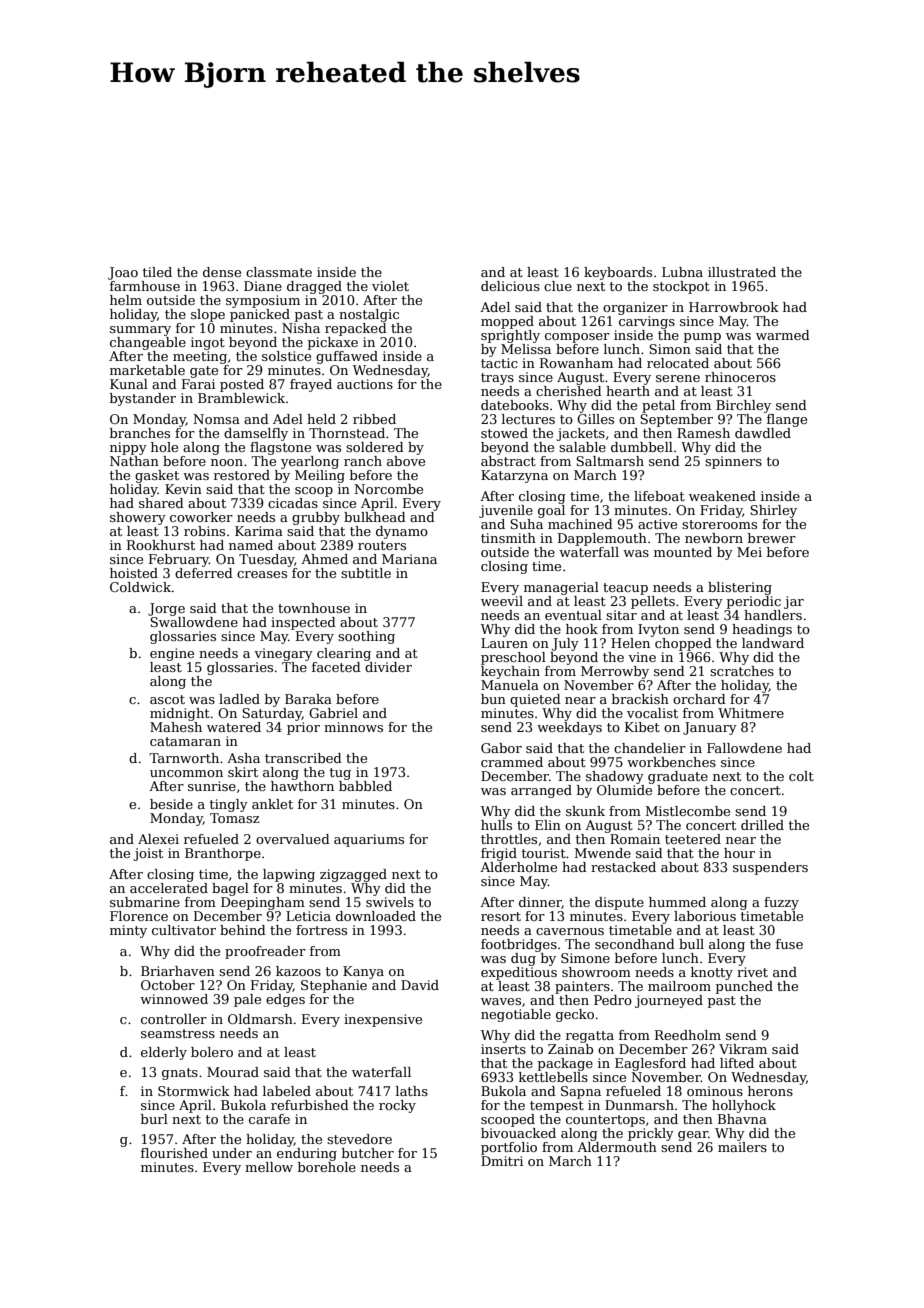  What do you see at coordinates (138, 518) in the screenshot?
I see `showery` at bounding box center [138, 518].
